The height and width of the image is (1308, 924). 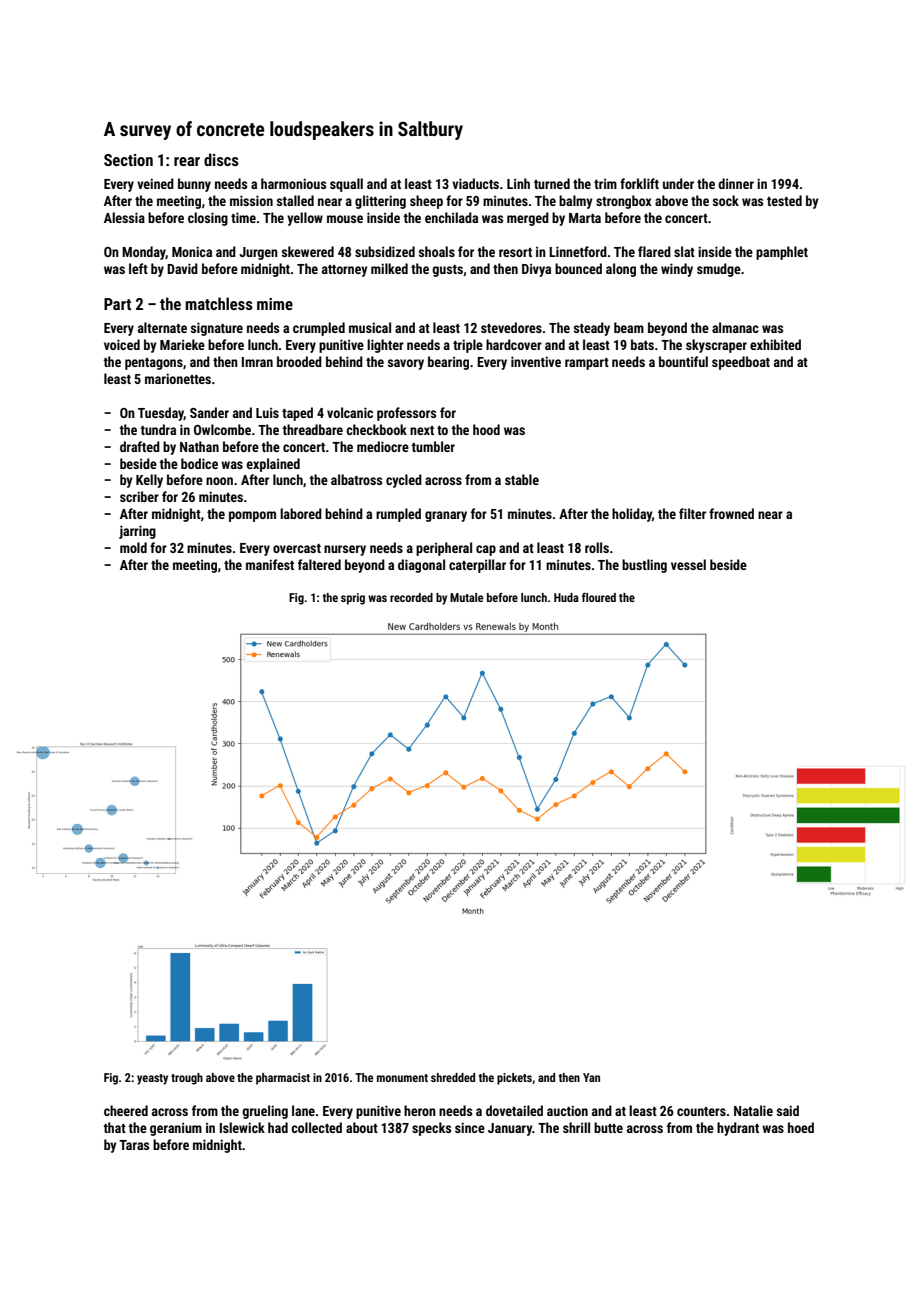 What do you see at coordinates (683, 361) in the image?
I see `bountiful` at bounding box center [683, 361].
